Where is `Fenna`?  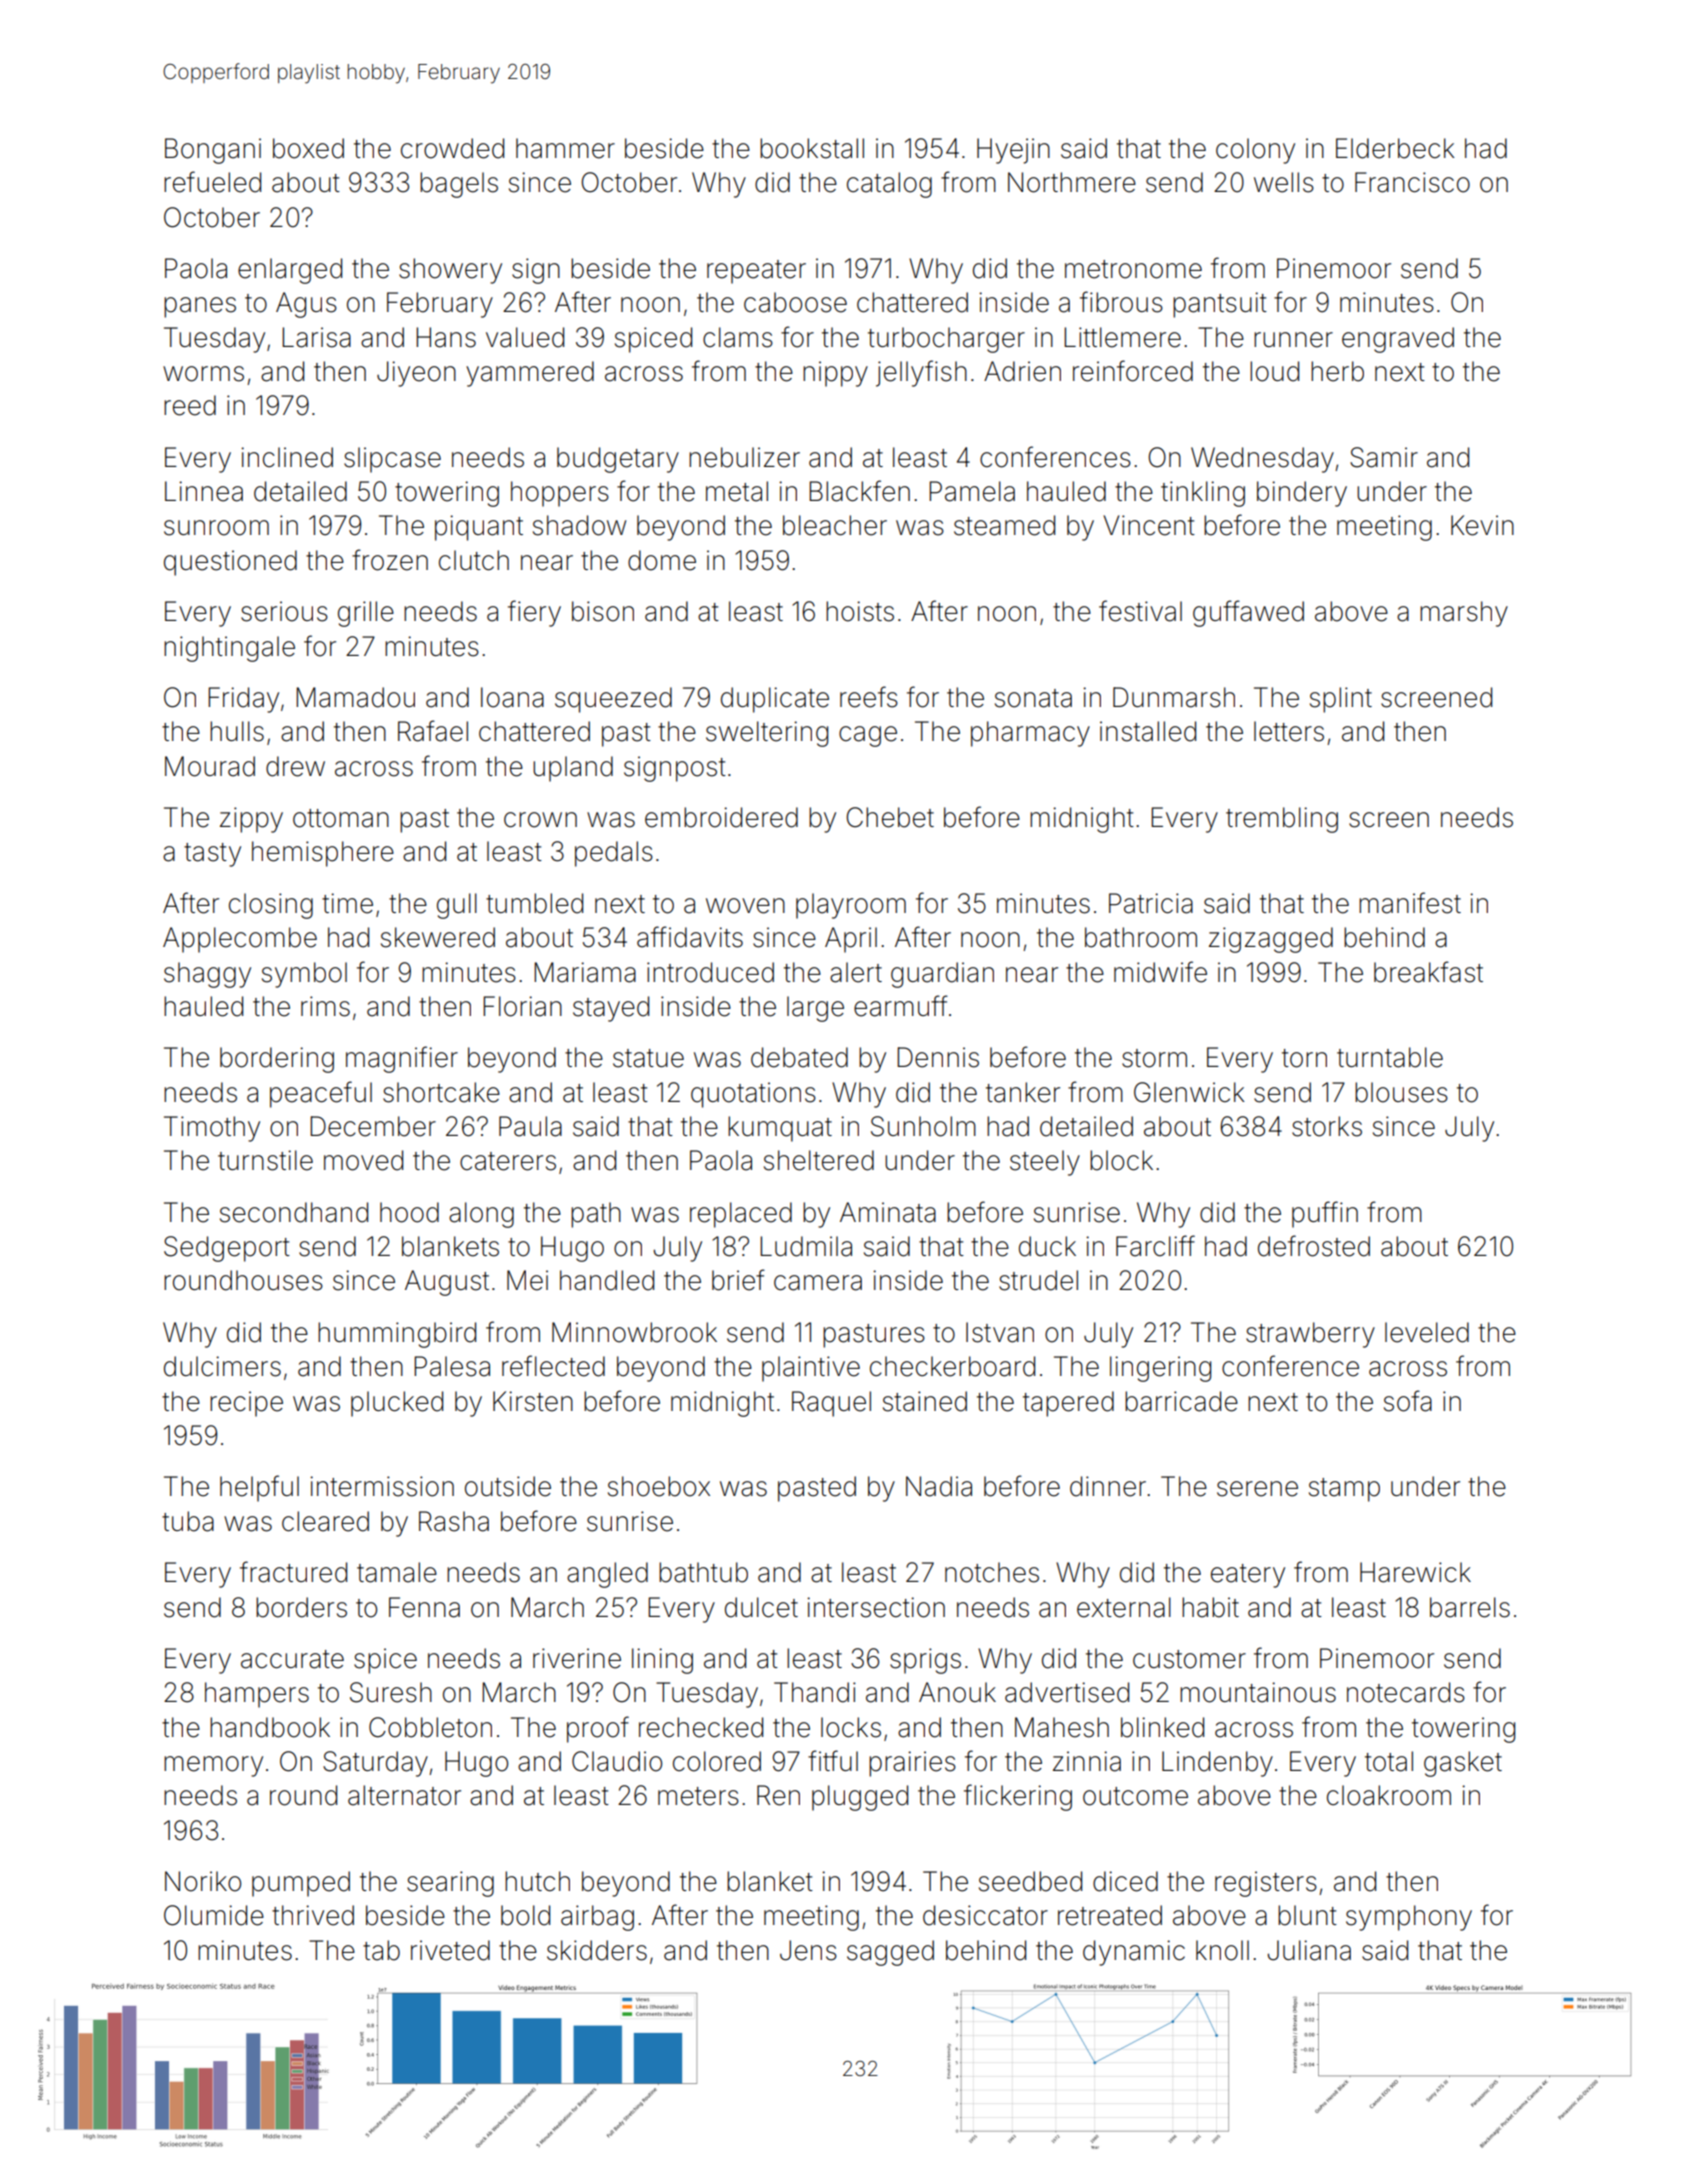
Fenna is located at coordinates (424, 1607).
